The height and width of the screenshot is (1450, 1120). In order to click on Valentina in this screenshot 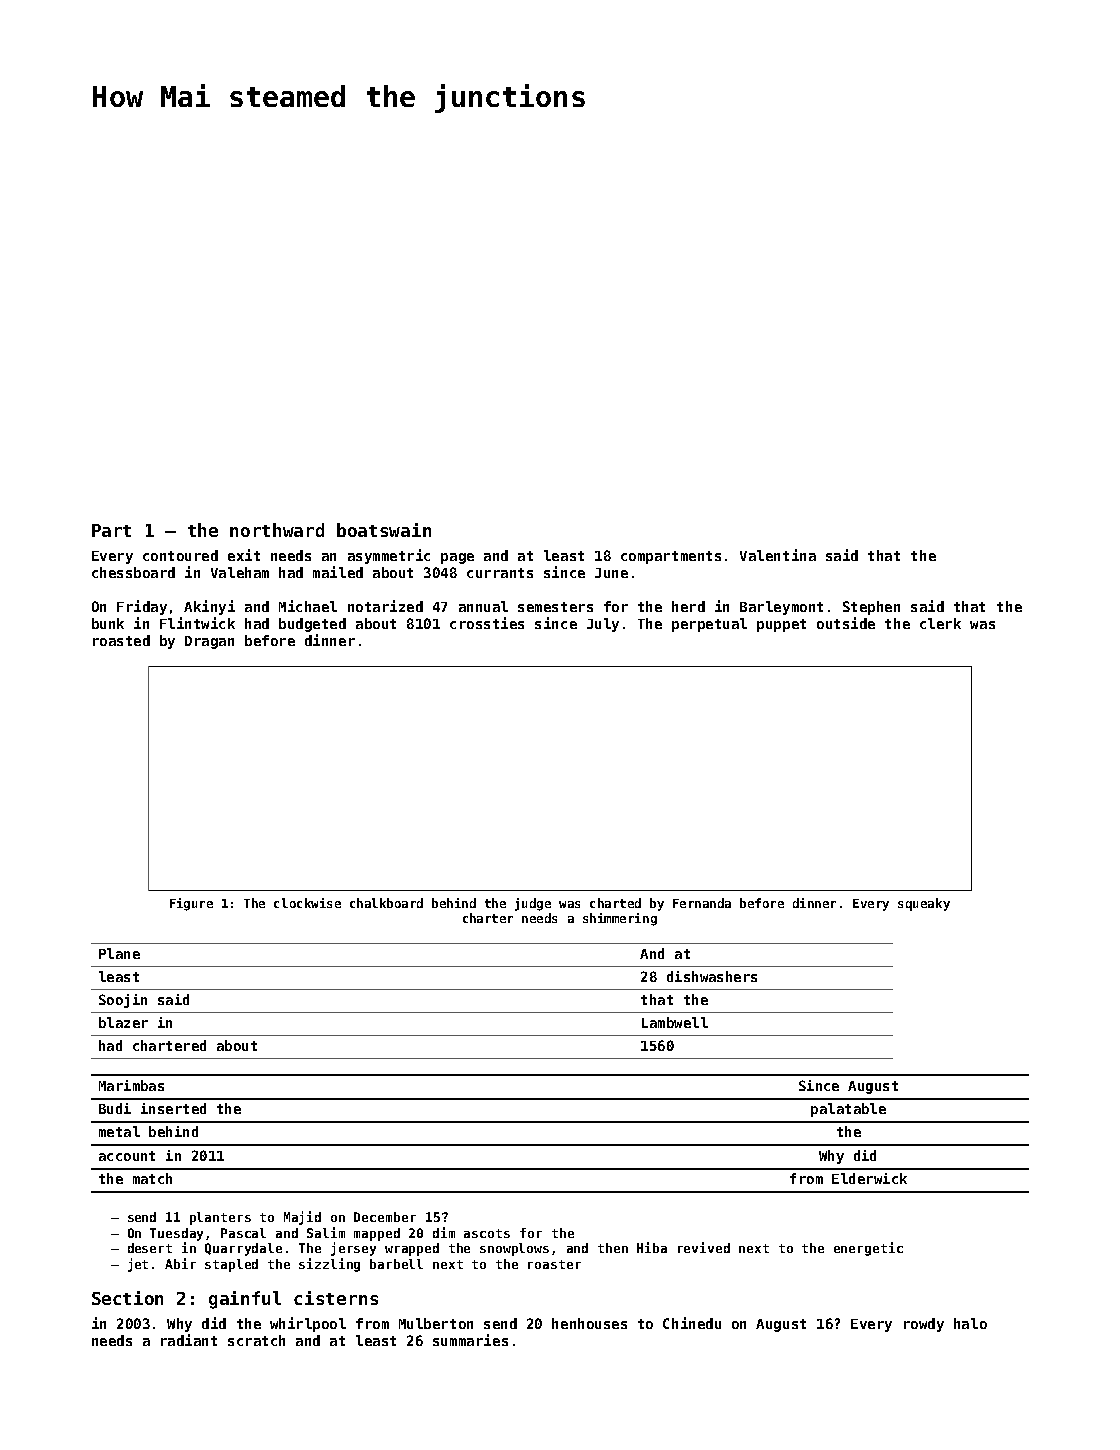, I will do `click(778, 555)`.
